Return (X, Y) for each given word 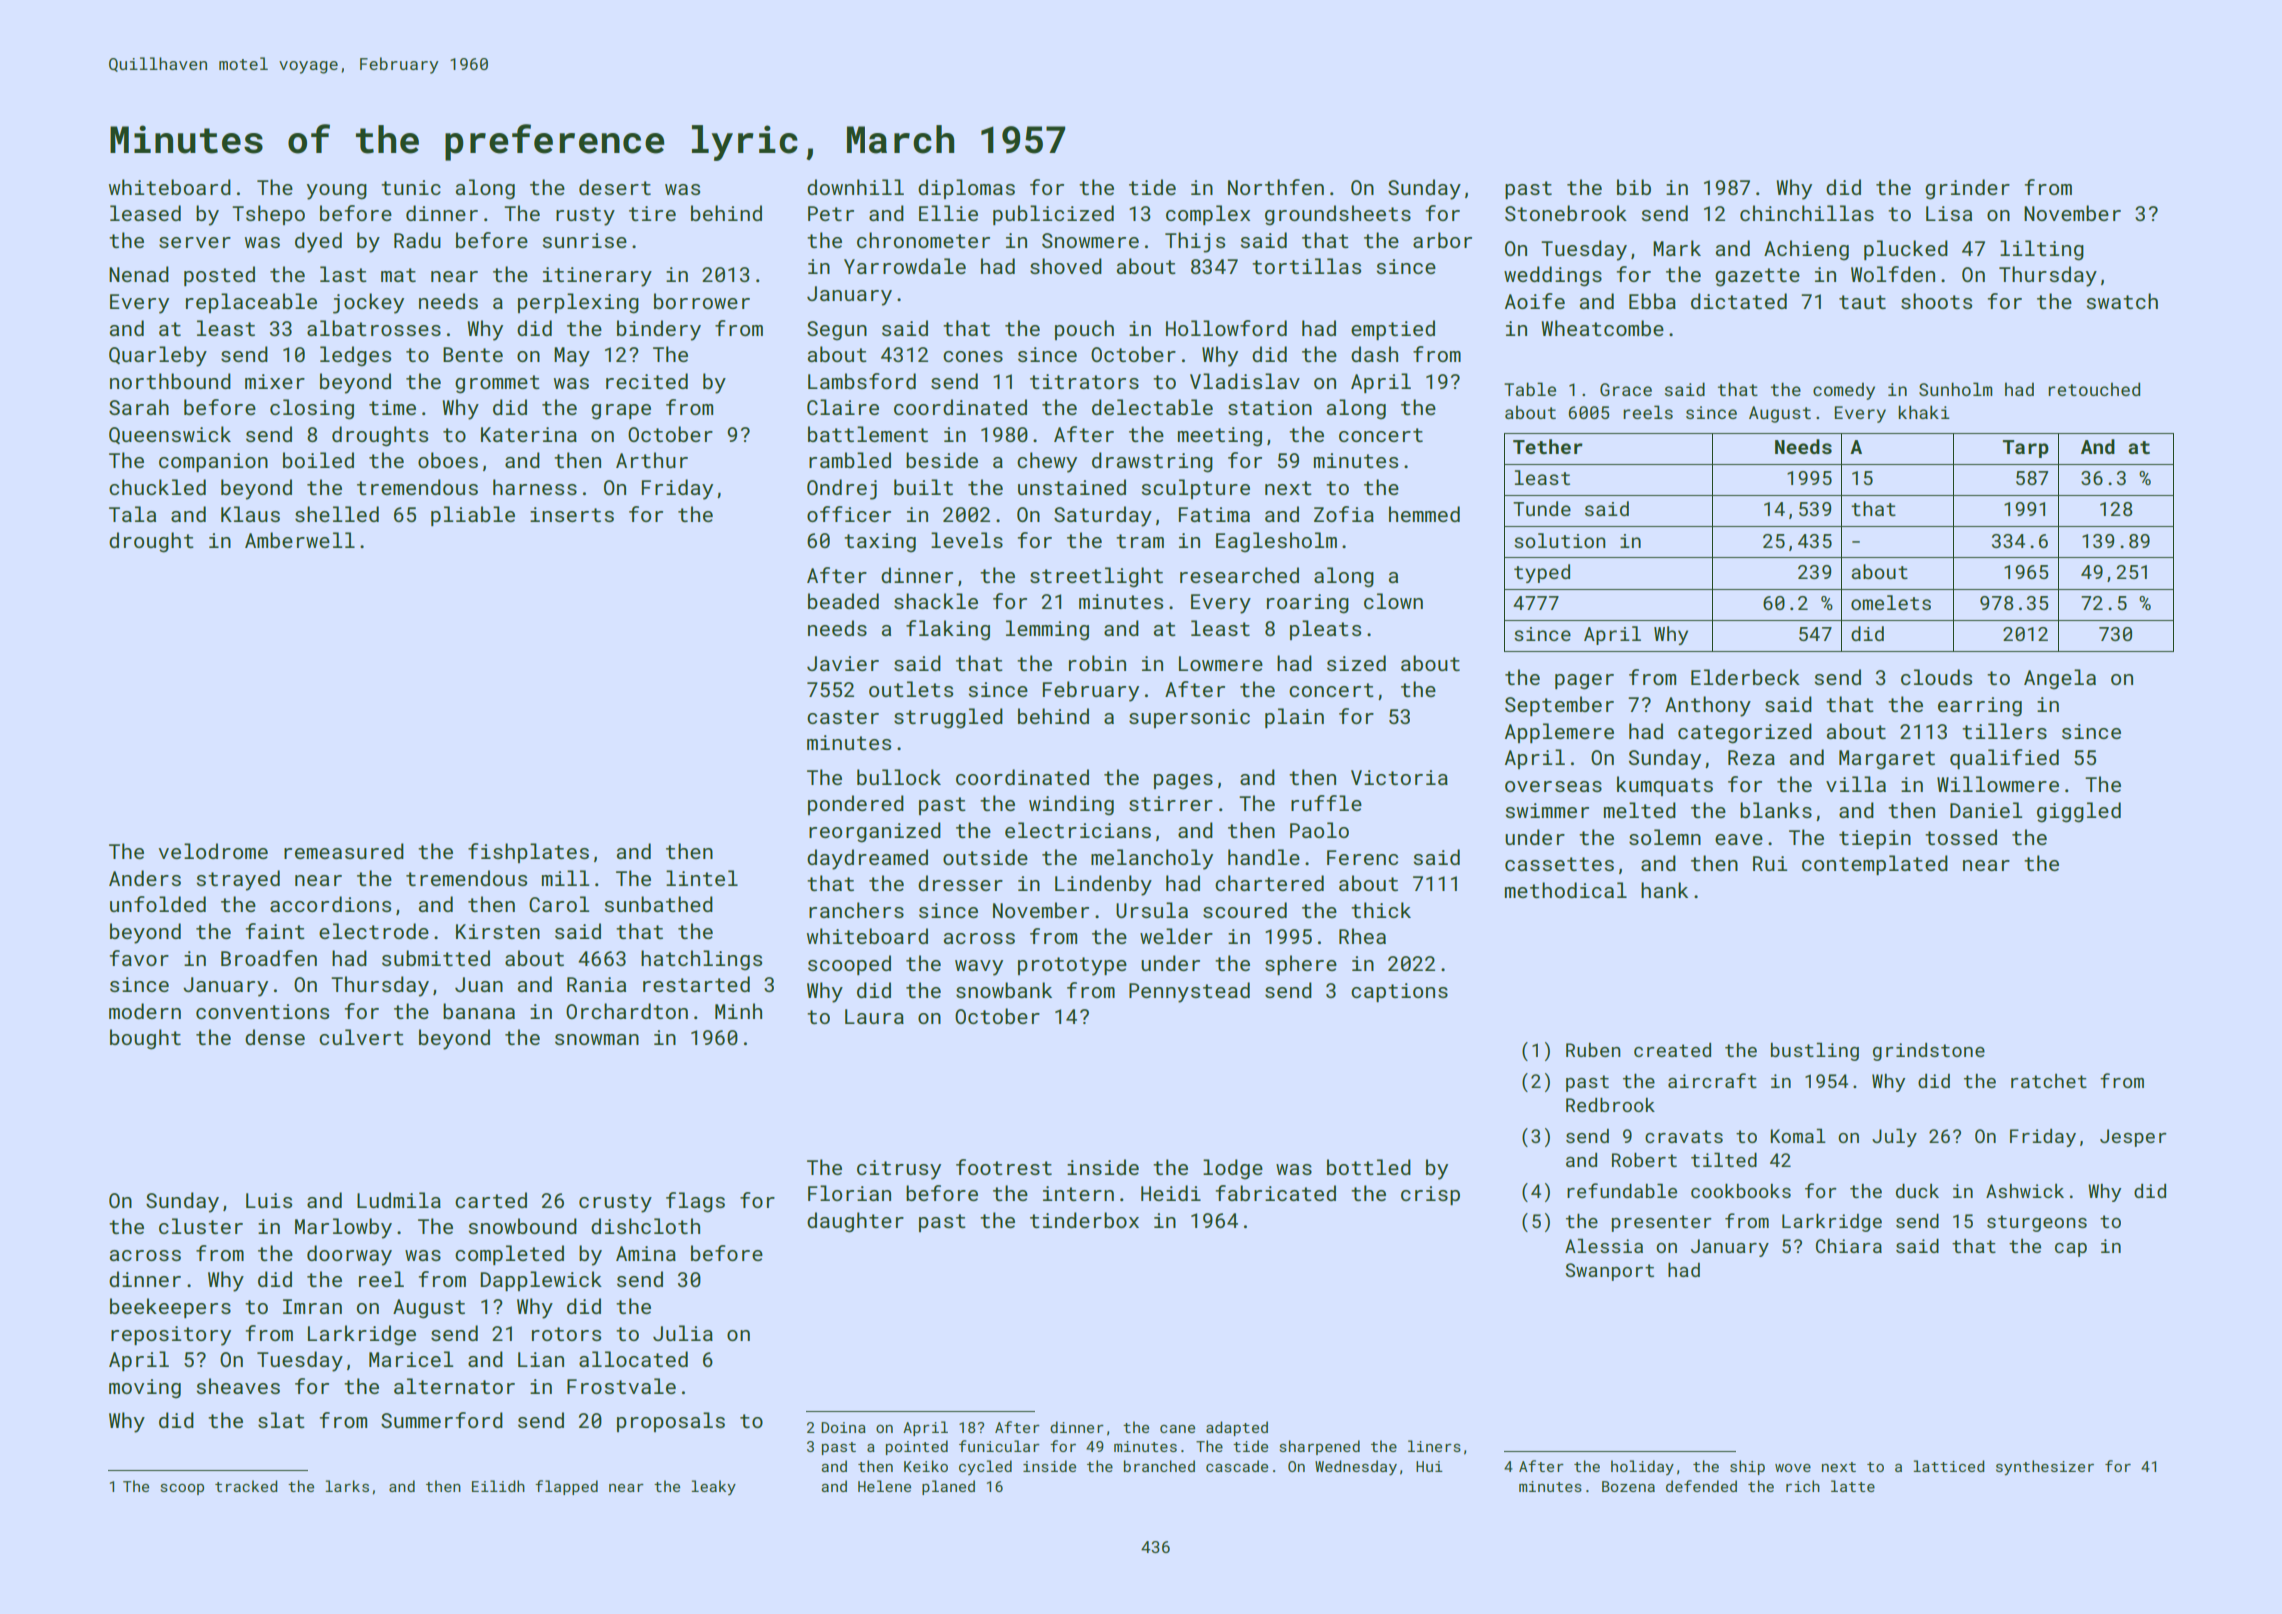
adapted (1237, 1428)
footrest (1004, 1167)
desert (615, 187)
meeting (1220, 437)
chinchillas (1807, 213)
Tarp (2026, 449)
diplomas (966, 189)
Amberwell (300, 540)
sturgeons (2037, 1223)
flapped (566, 1487)
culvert (361, 1037)
